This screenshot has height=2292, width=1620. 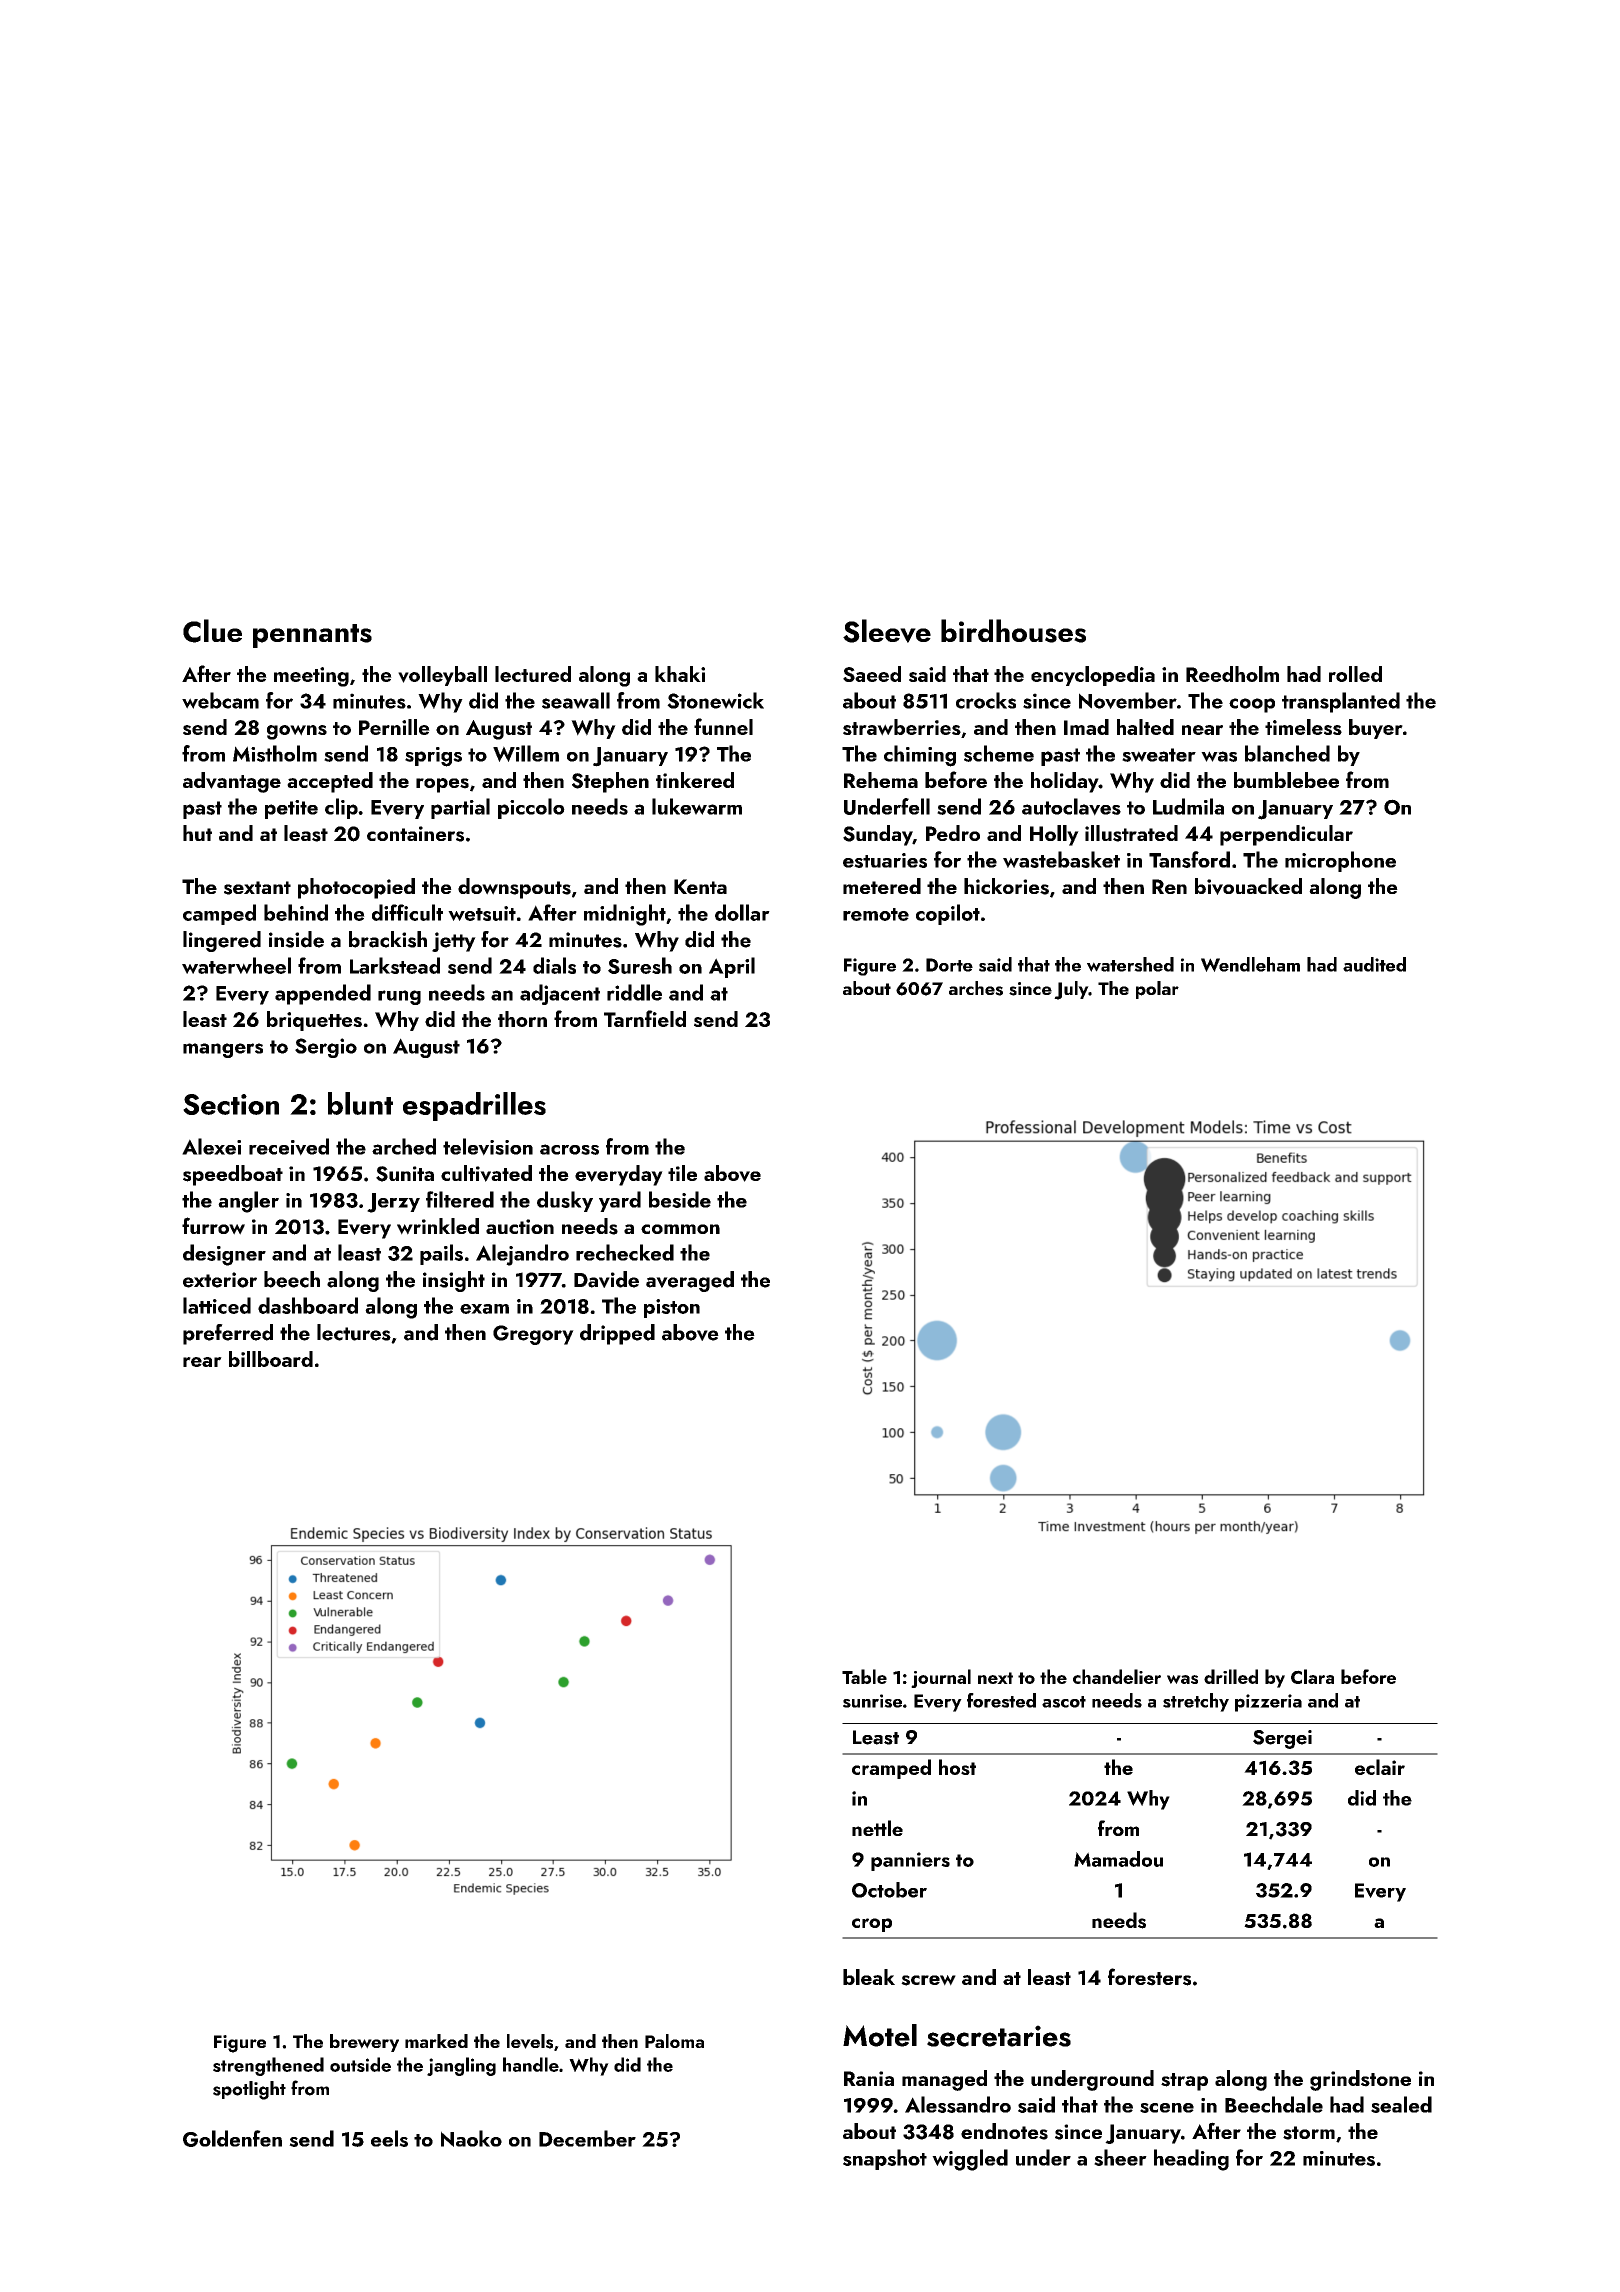 What do you see at coordinates (212, 631) in the screenshot?
I see `Clue` at bounding box center [212, 631].
